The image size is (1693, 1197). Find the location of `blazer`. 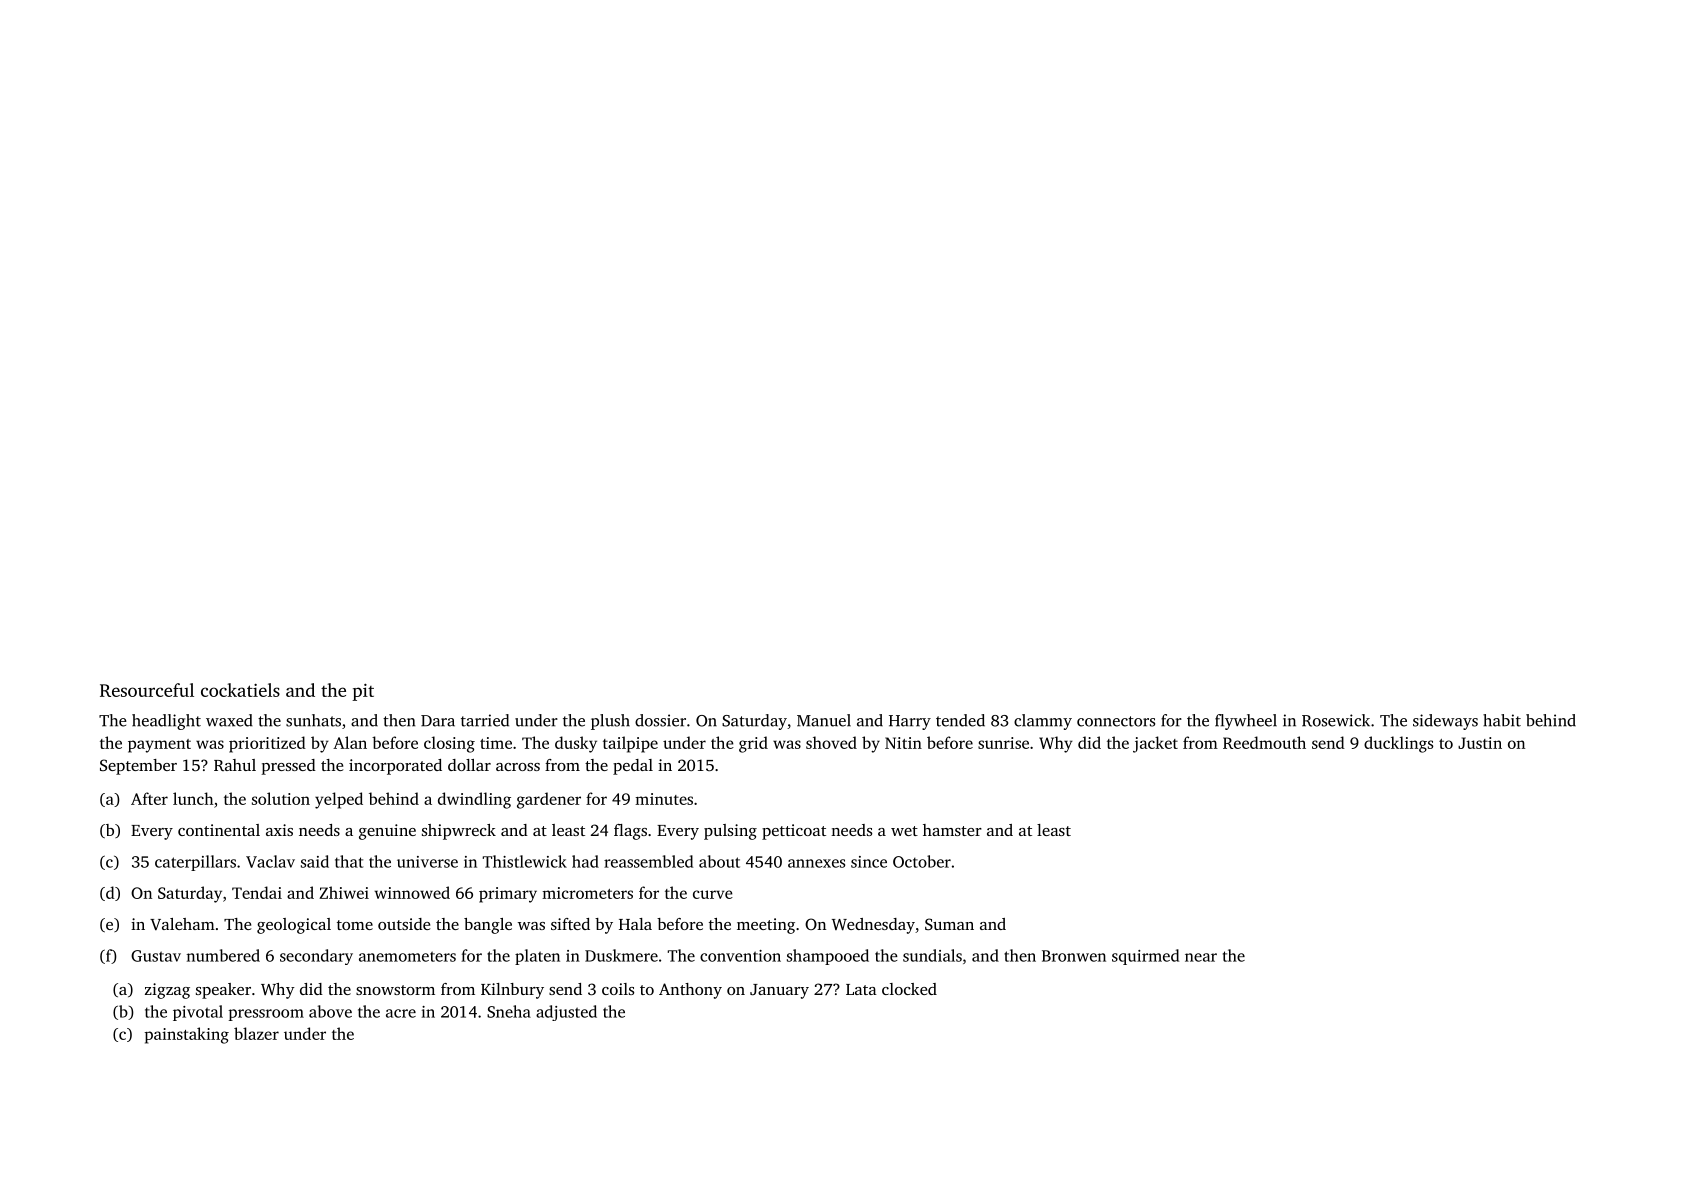

blazer is located at coordinates (256, 1033).
